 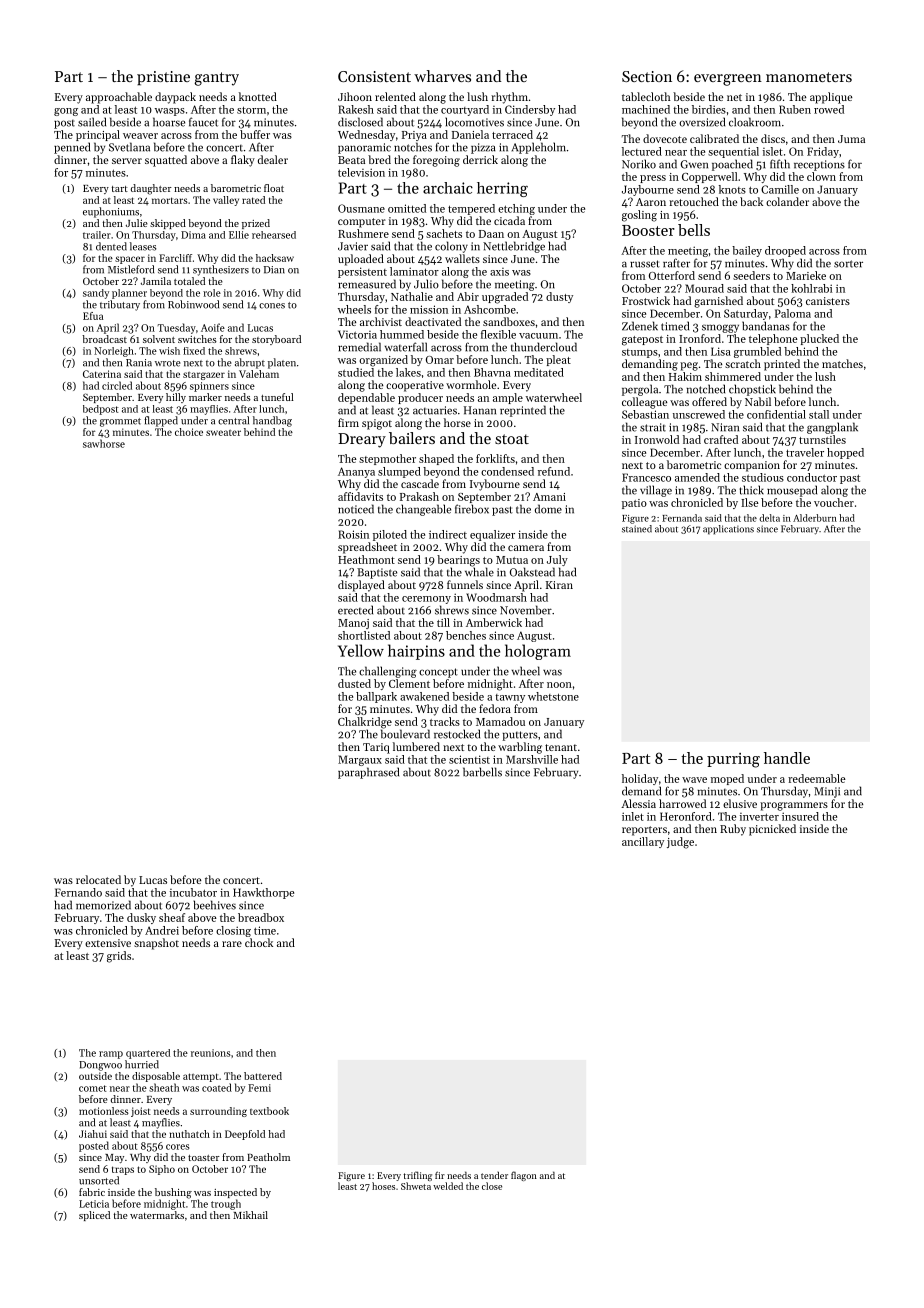 I want to click on surrounding, so click(x=218, y=1112).
